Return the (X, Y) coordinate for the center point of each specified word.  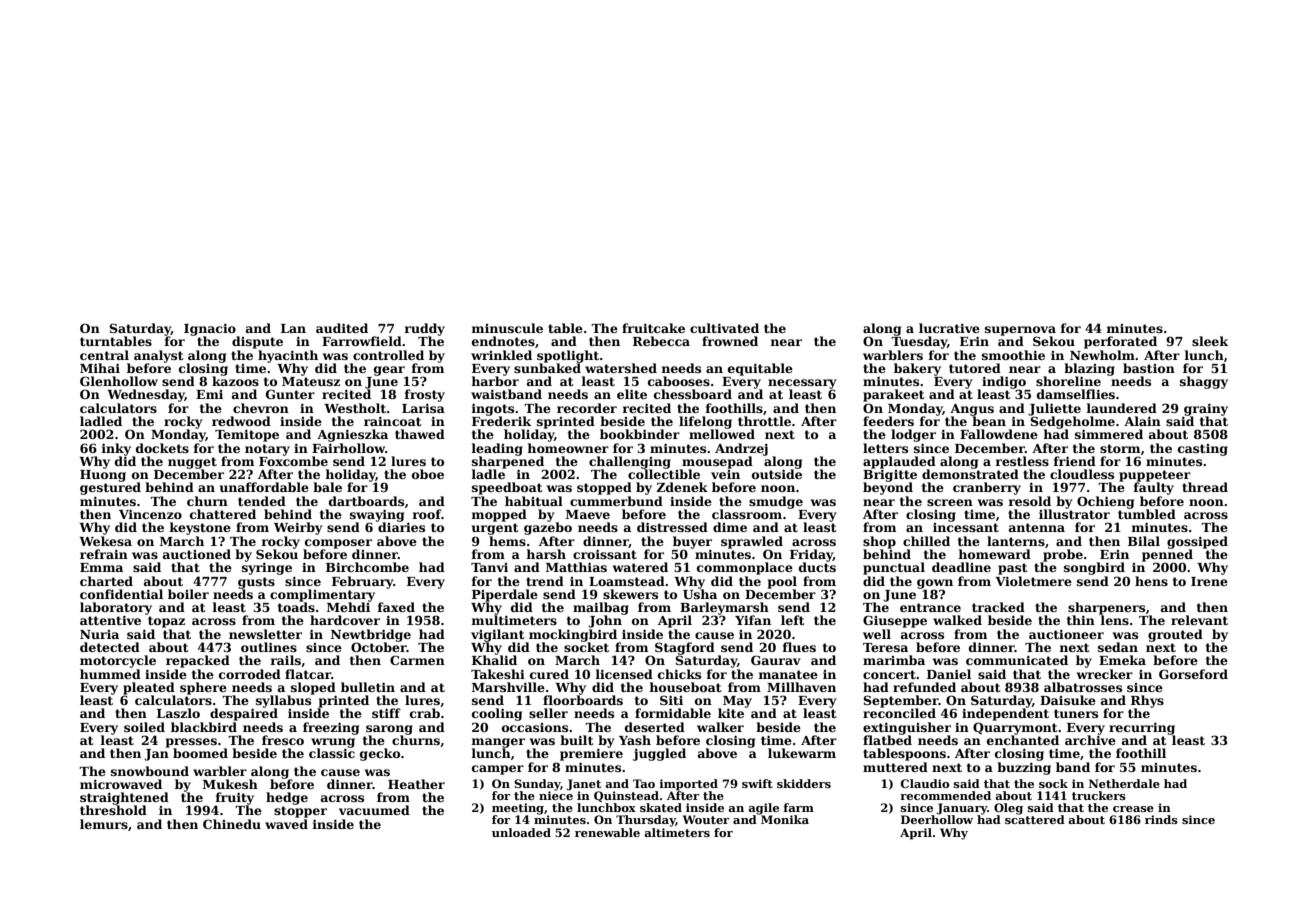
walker (720, 727)
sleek (1210, 341)
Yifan (753, 620)
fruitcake (653, 328)
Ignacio (210, 330)
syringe (267, 569)
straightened (124, 798)
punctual (894, 568)
